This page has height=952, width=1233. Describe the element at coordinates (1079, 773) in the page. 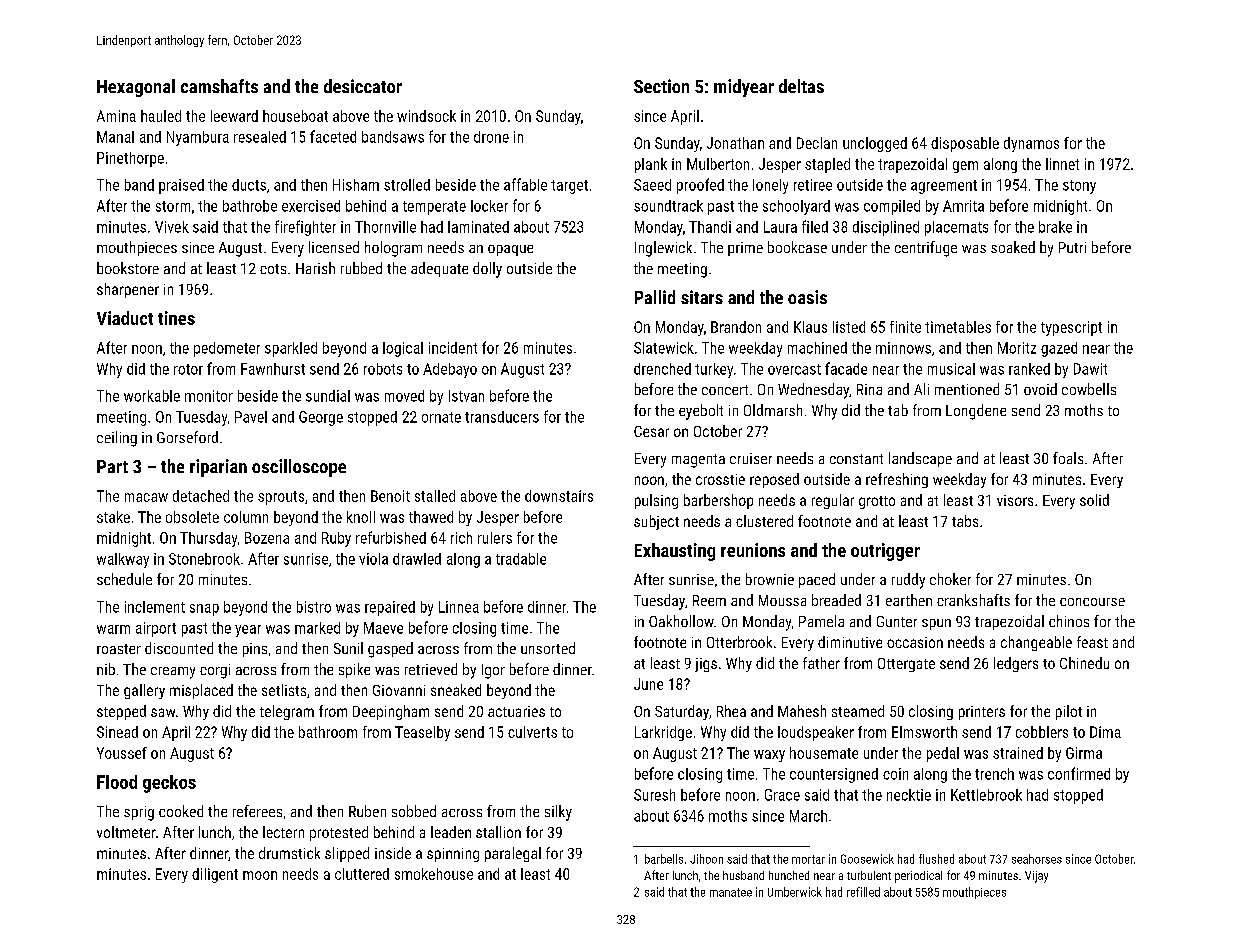

I see `confirmed` at that location.
